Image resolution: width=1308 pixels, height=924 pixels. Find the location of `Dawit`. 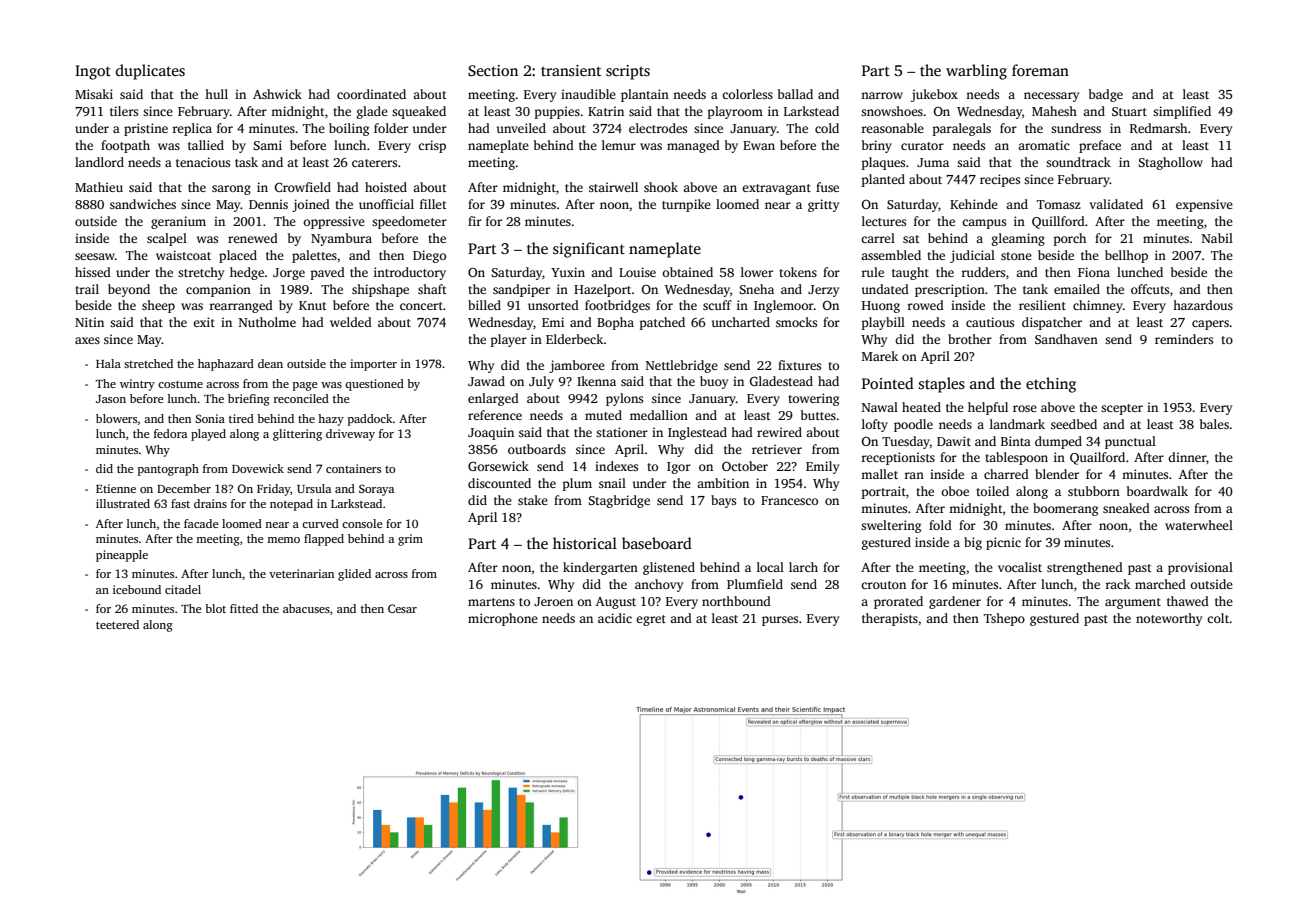

Dawit is located at coordinates (954, 441).
